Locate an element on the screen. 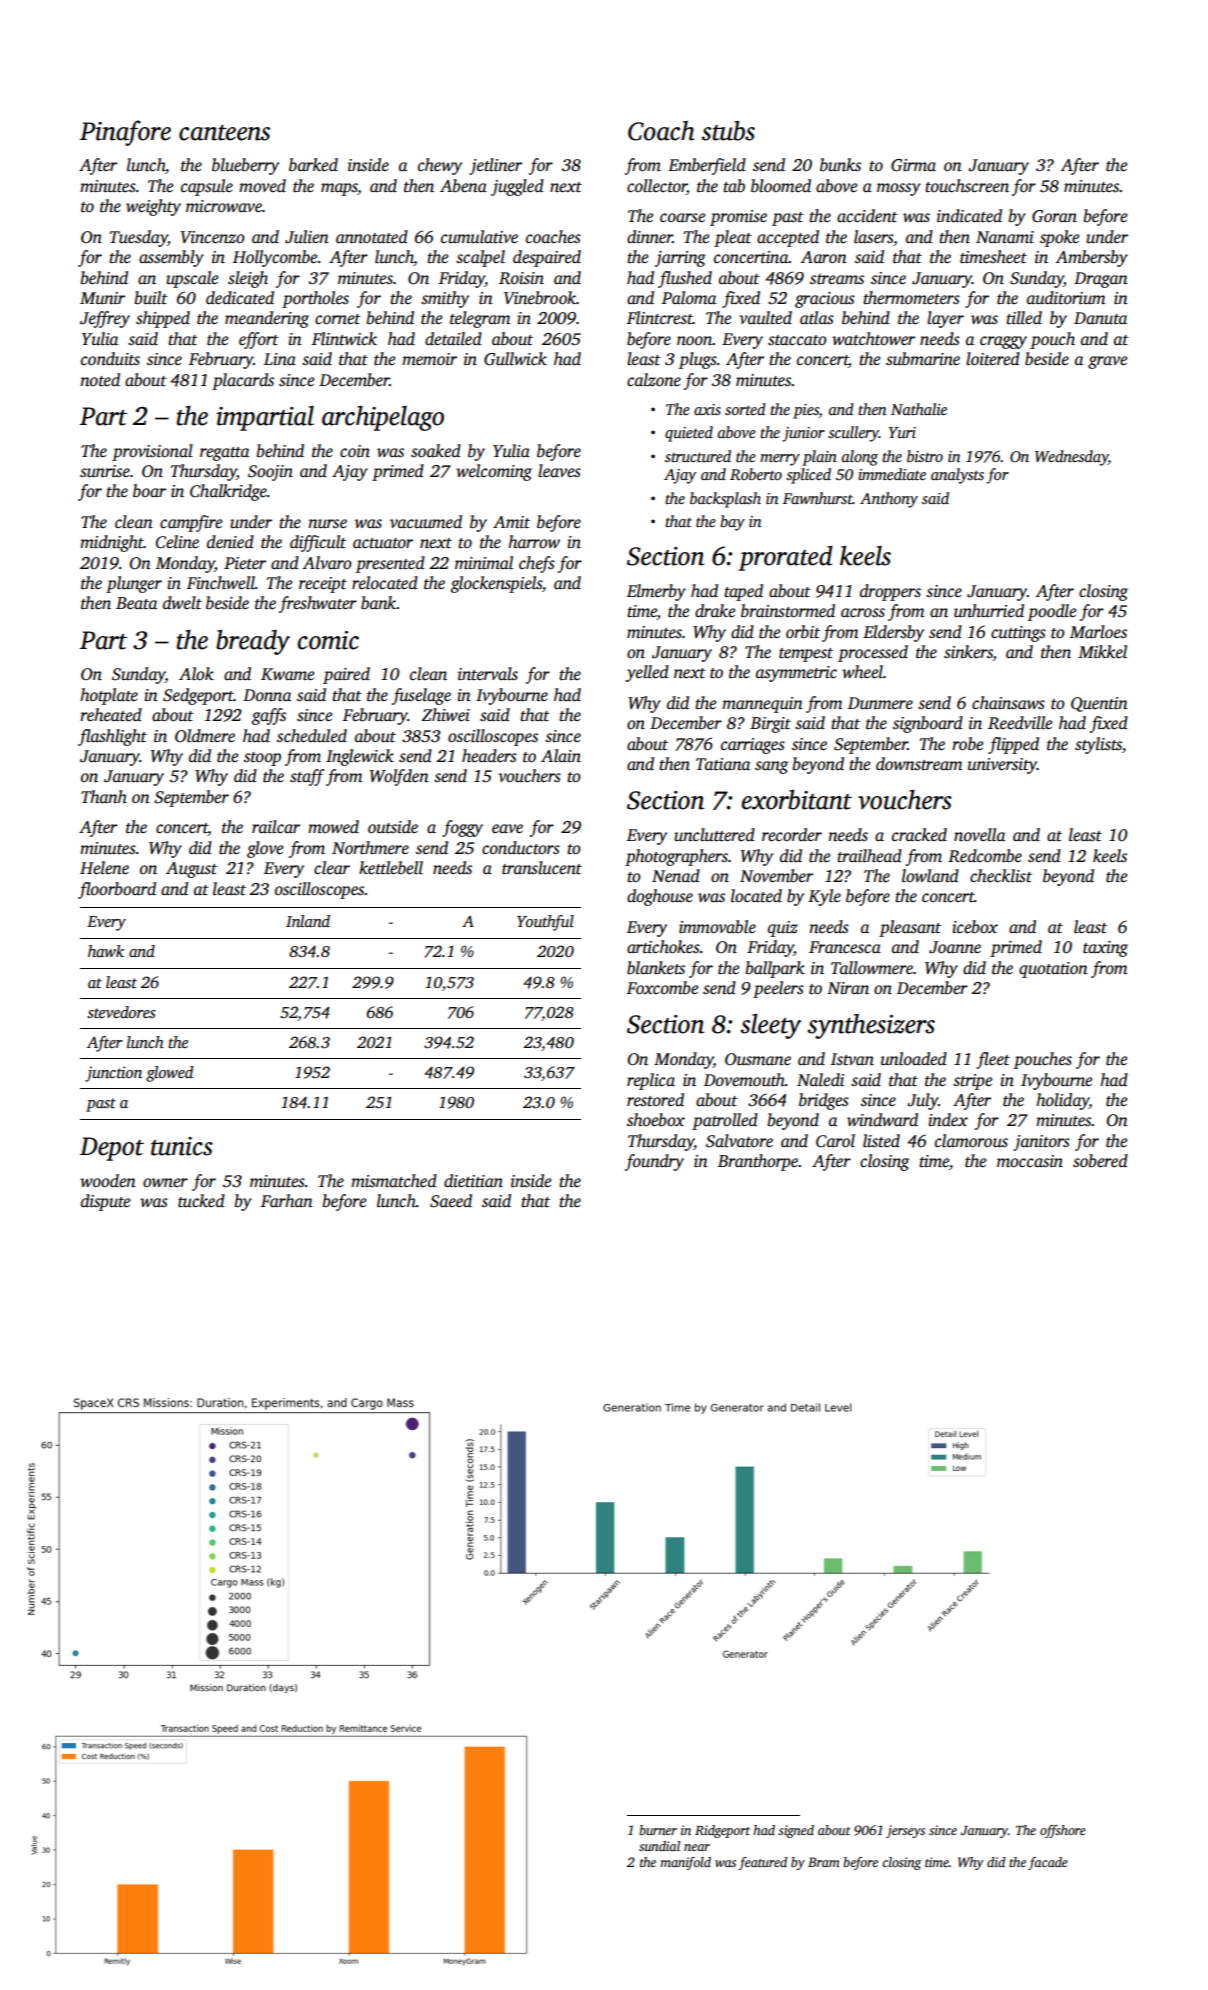 The image size is (1208, 1990). Finchwell is located at coordinates (221, 583).
